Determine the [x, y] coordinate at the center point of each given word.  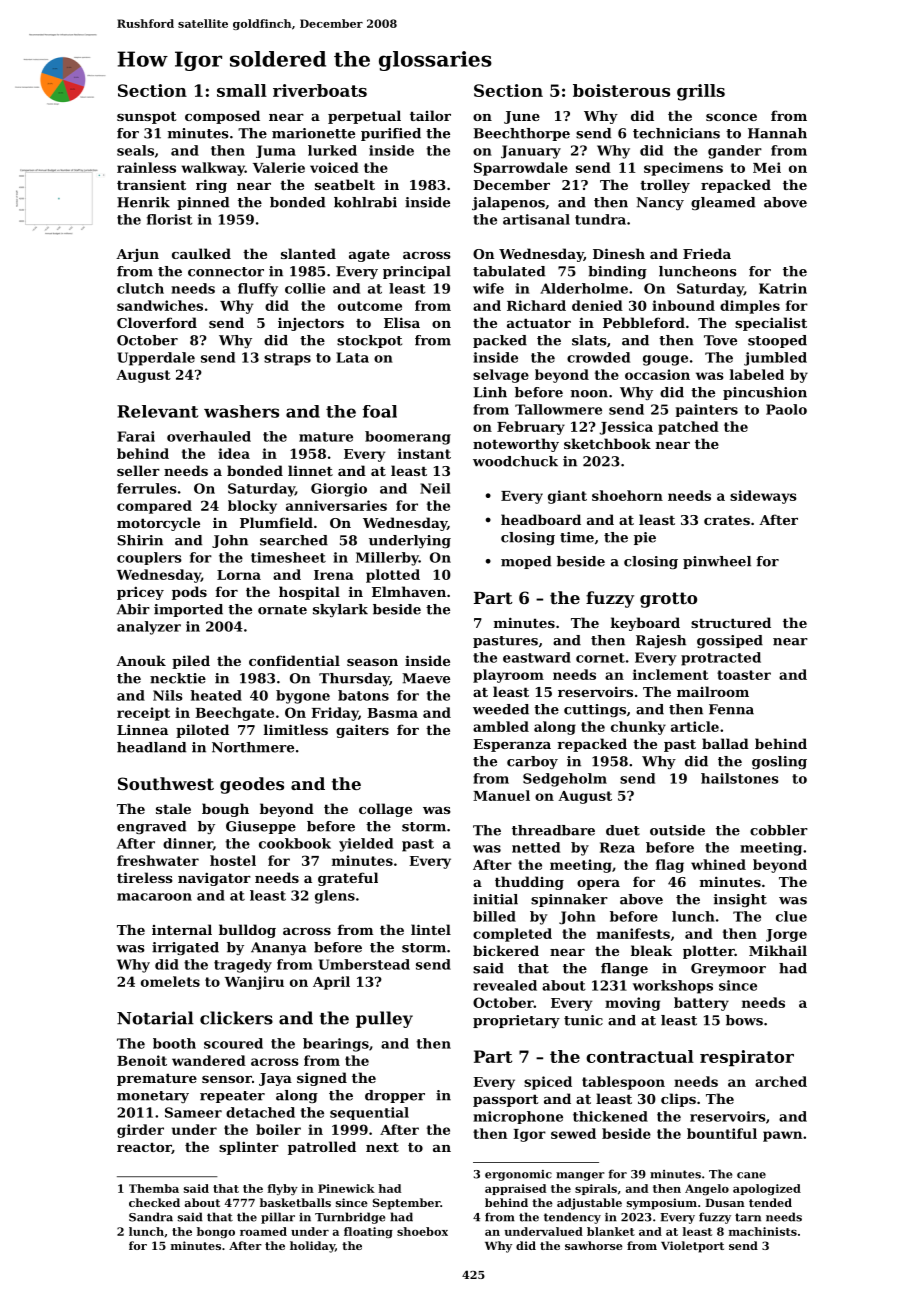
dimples [750, 307]
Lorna [239, 575]
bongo [216, 1232]
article [695, 726]
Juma [276, 151]
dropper [395, 1096]
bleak [651, 950]
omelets [170, 981]
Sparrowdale [521, 169]
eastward [537, 657]
